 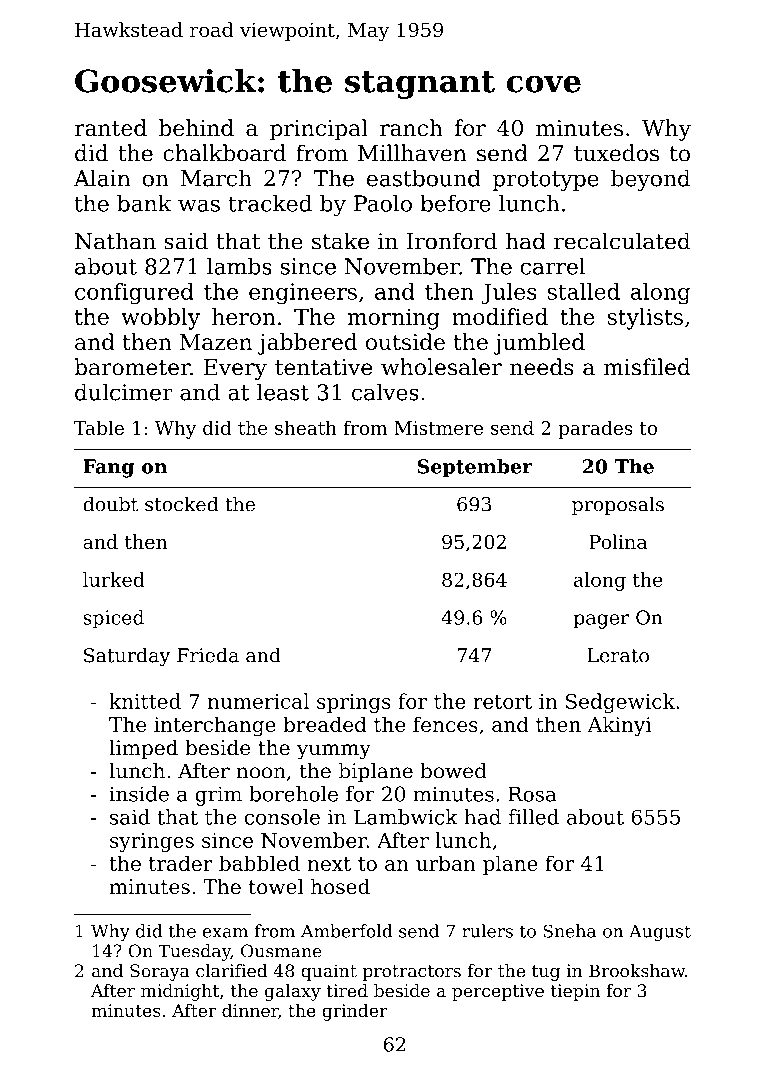 I want to click on ranch, so click(x=411, y=127).
